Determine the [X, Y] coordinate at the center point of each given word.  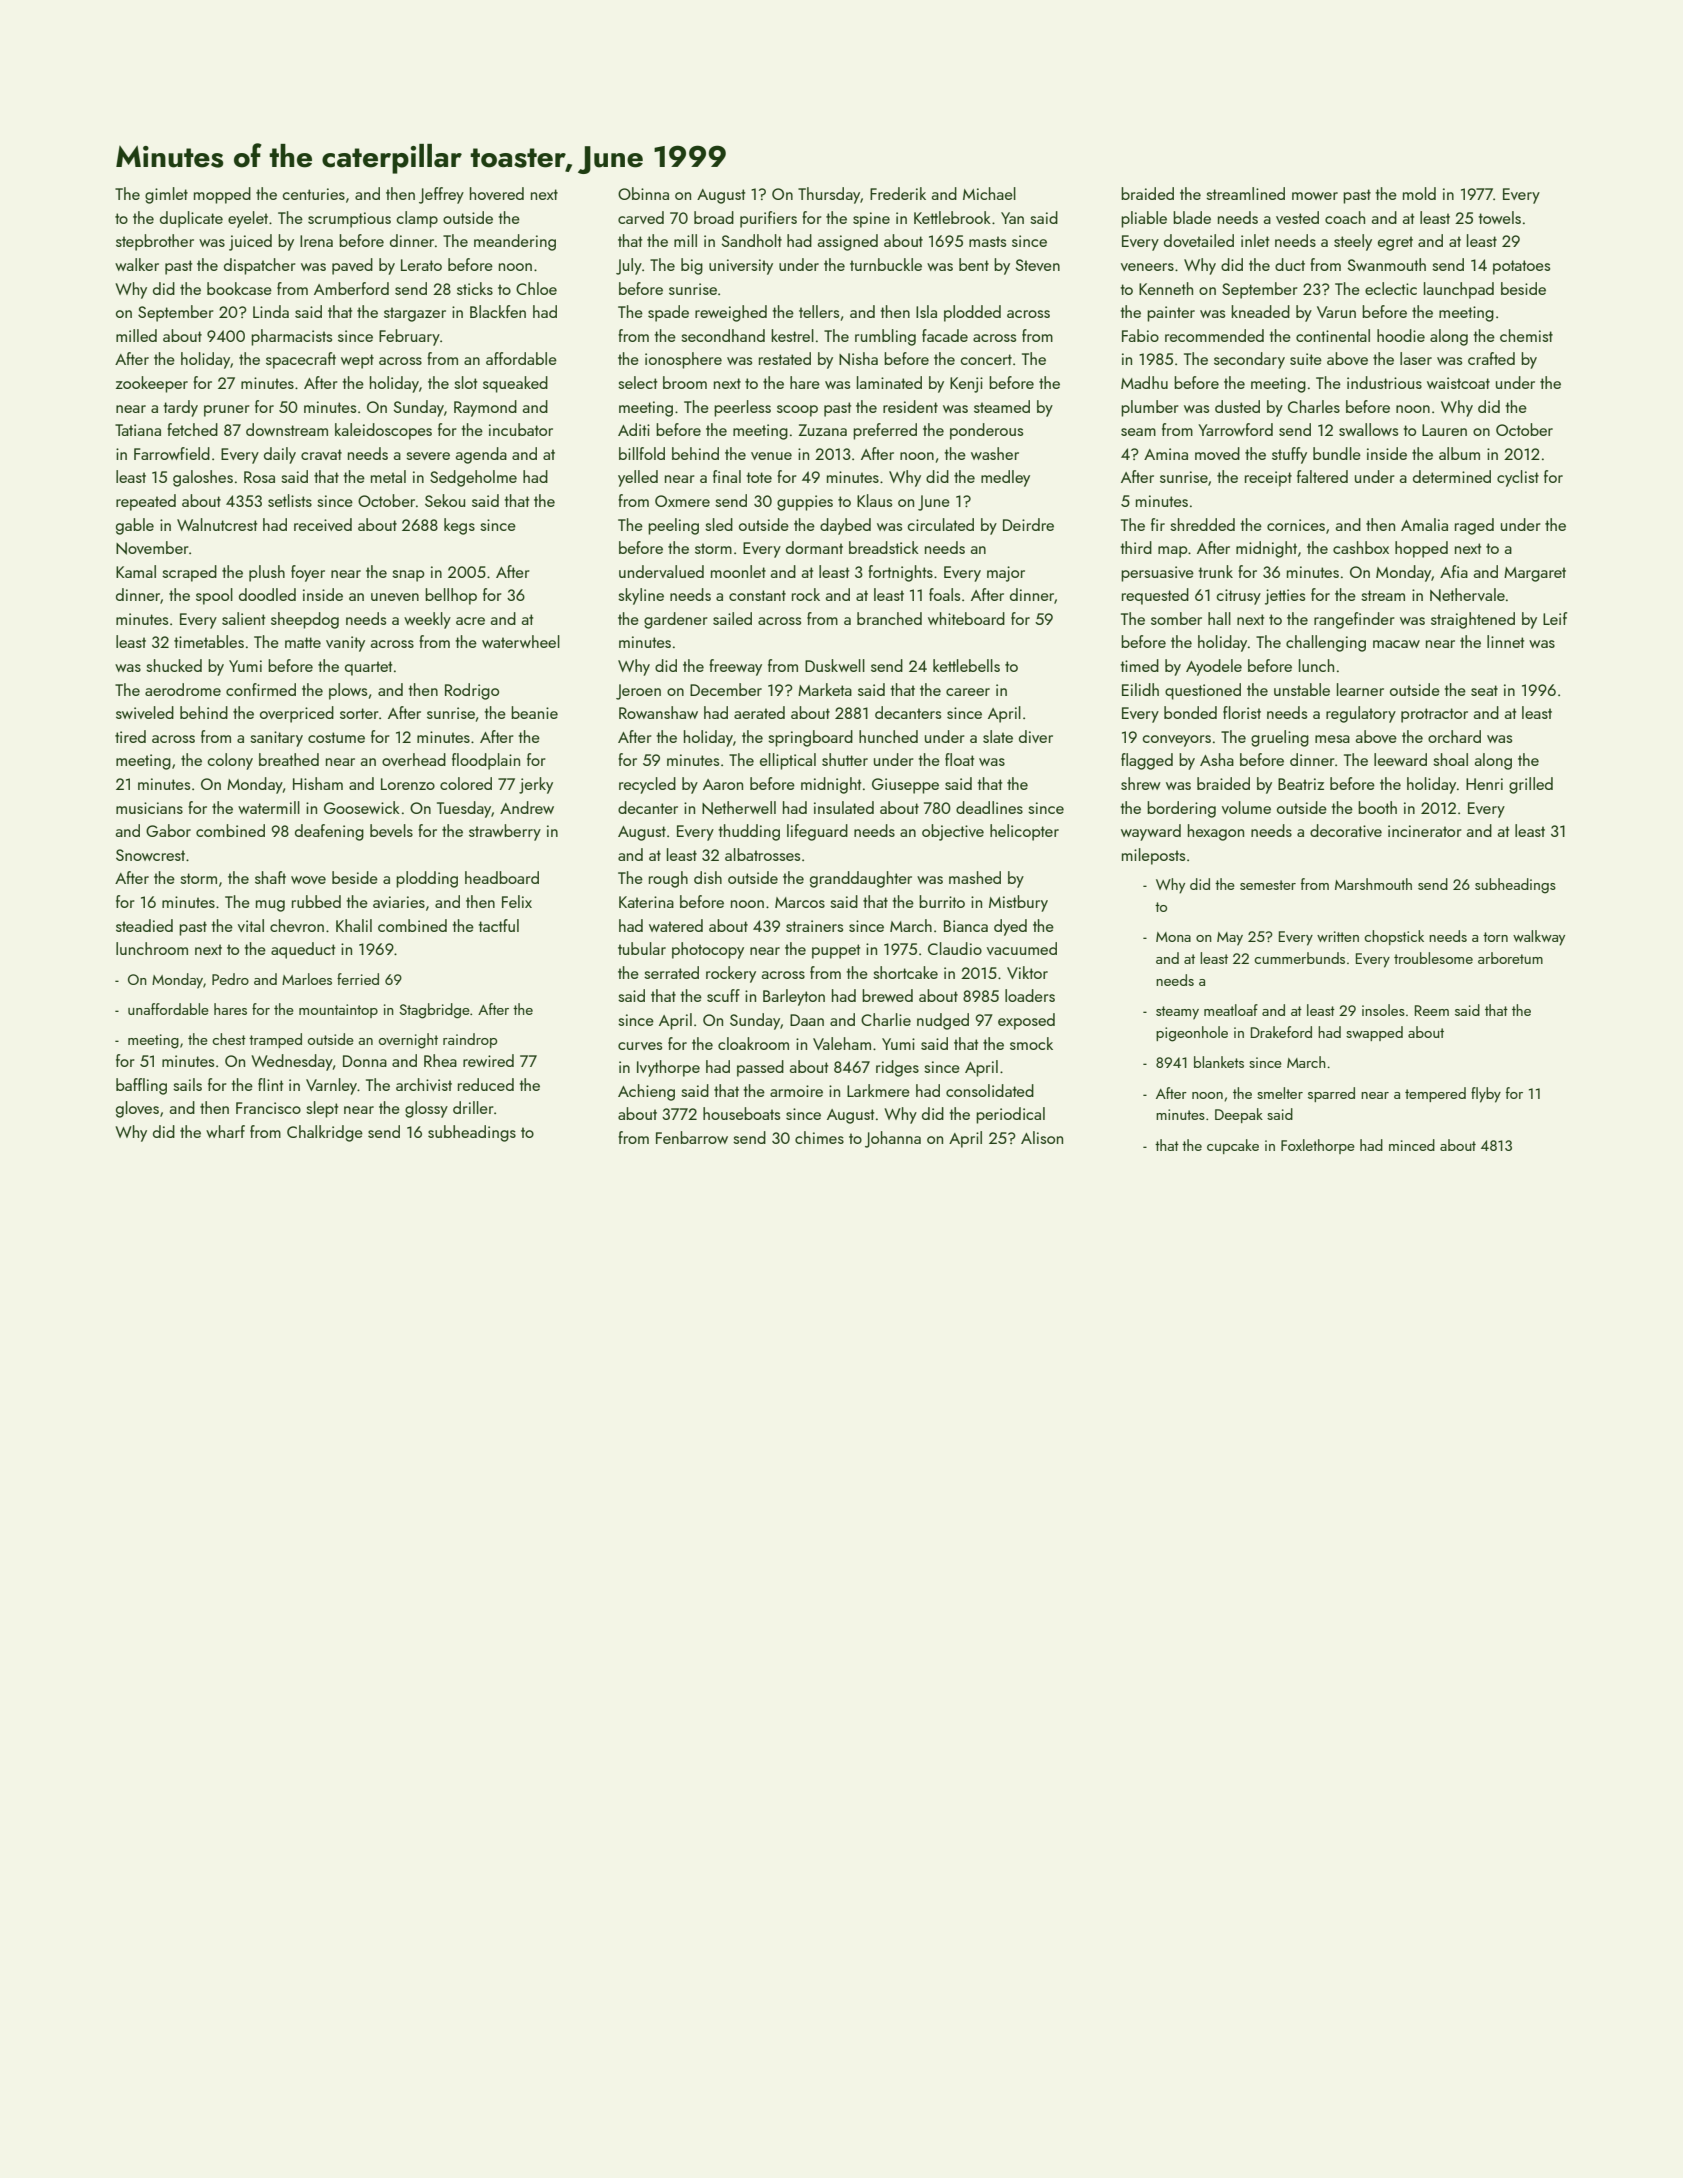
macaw [1396, 644]
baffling [141, 1086]
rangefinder [1354, 620]
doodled [267, 594]
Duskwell [835, 665]
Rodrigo [472, 691]
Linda [271, 311]
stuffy [1289, 455]
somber [1176, 618]
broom [685, 382]
